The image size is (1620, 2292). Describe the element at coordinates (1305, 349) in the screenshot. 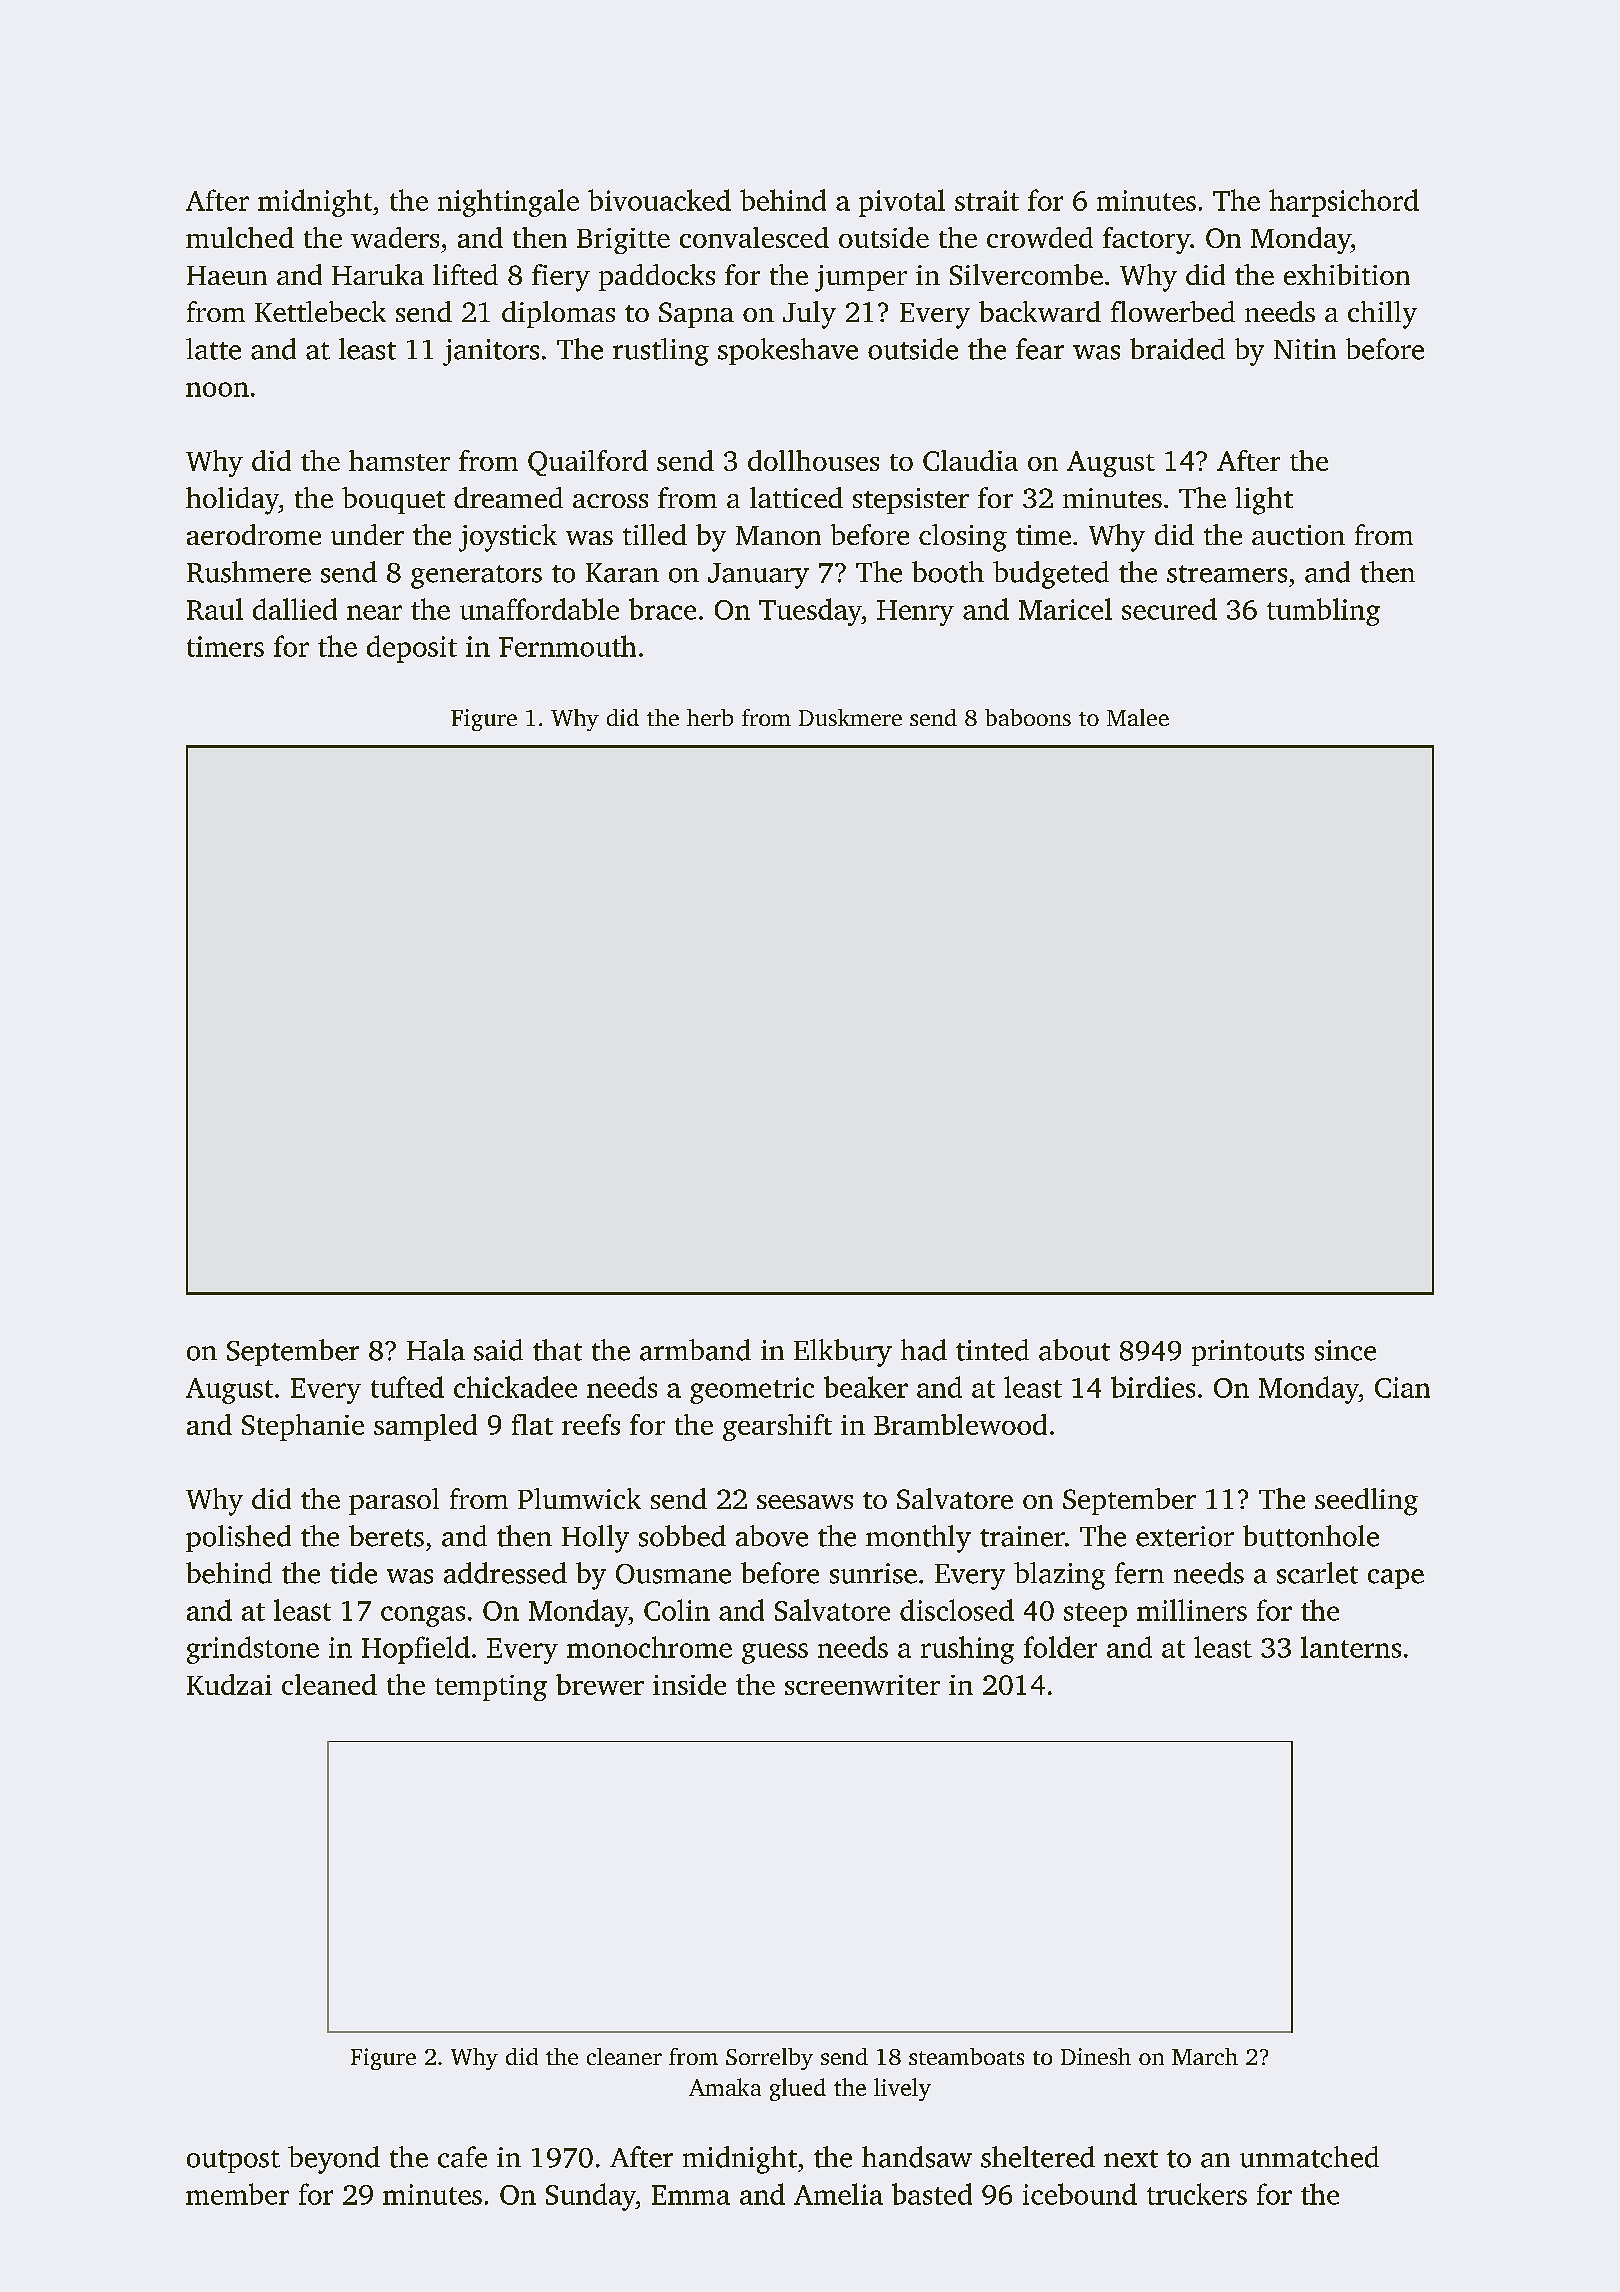

I see `Nitin` at that location.
